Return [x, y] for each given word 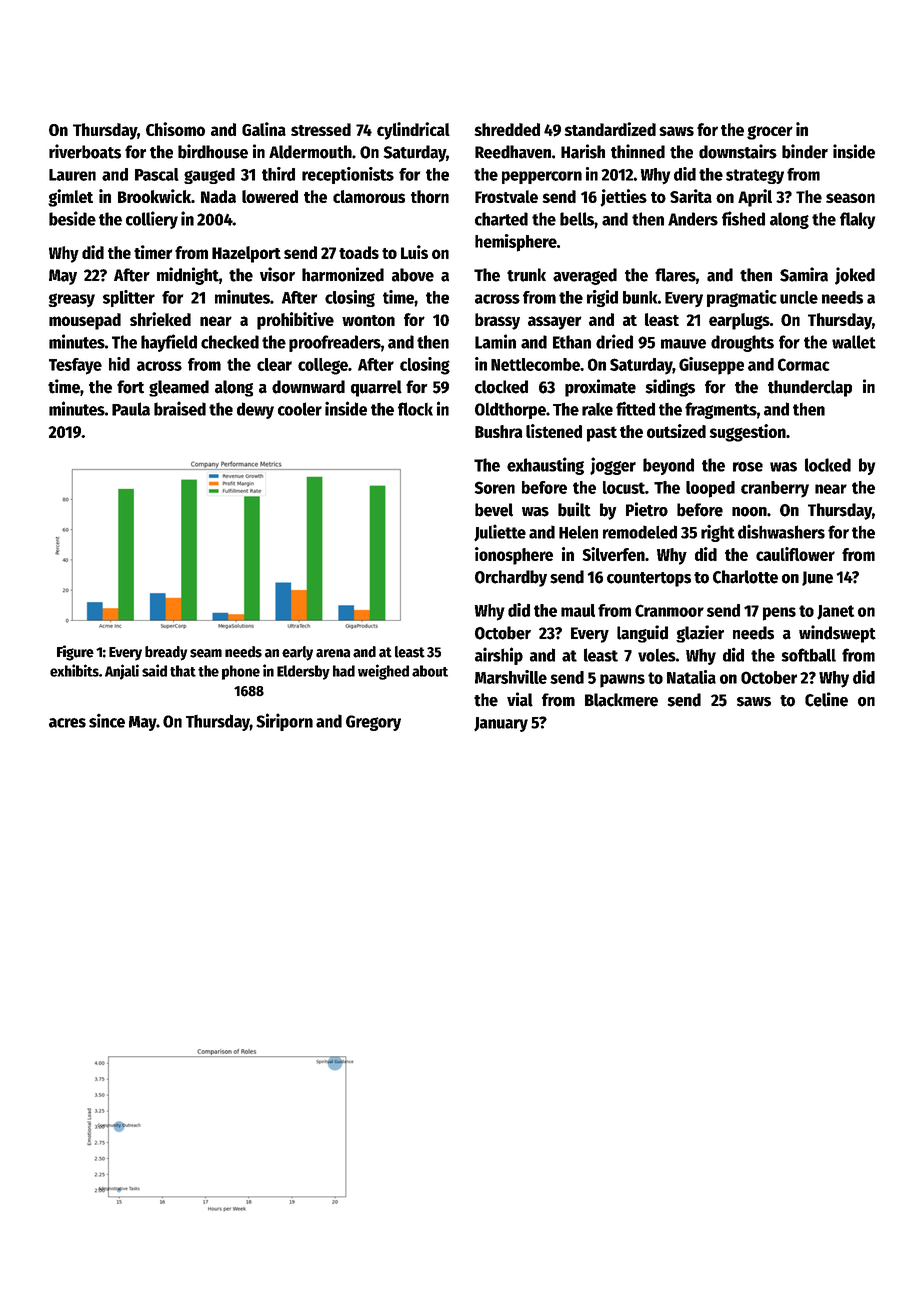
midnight [188, 276]
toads [359, 252]
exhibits [74, 670]
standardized [610, 129]
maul [578, 610]
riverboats [85, 151]
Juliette [500, 533]
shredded [507, 129]
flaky [857, 220]
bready [166, 653]
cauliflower [795, 554]
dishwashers [781, 531]
